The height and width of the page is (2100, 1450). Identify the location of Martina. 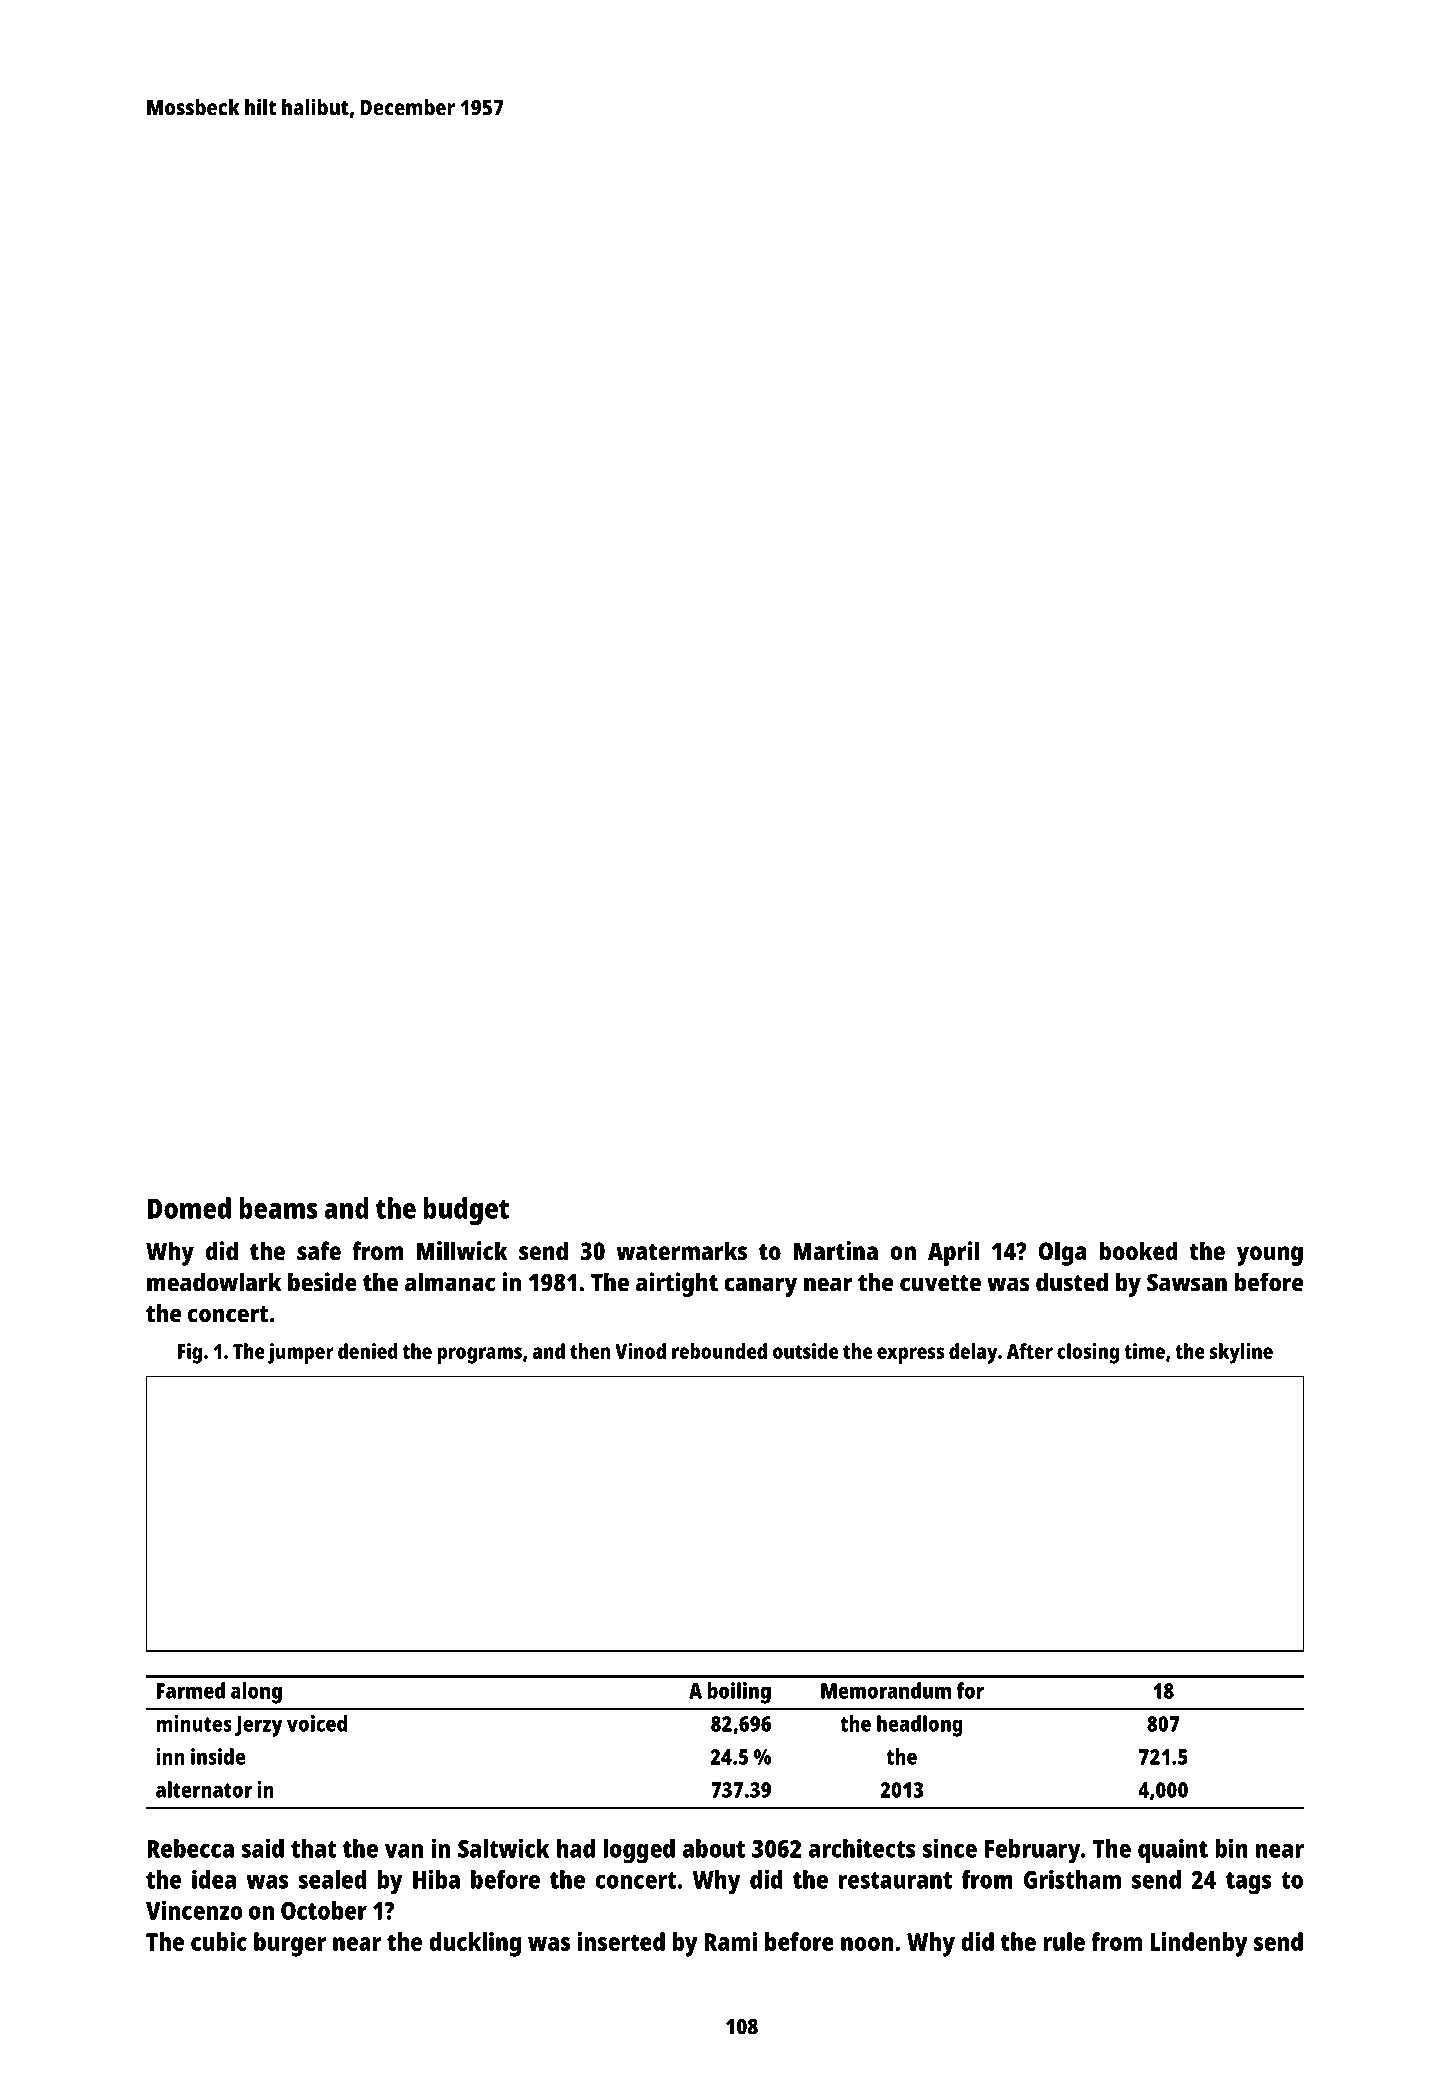
(836, 1250).
